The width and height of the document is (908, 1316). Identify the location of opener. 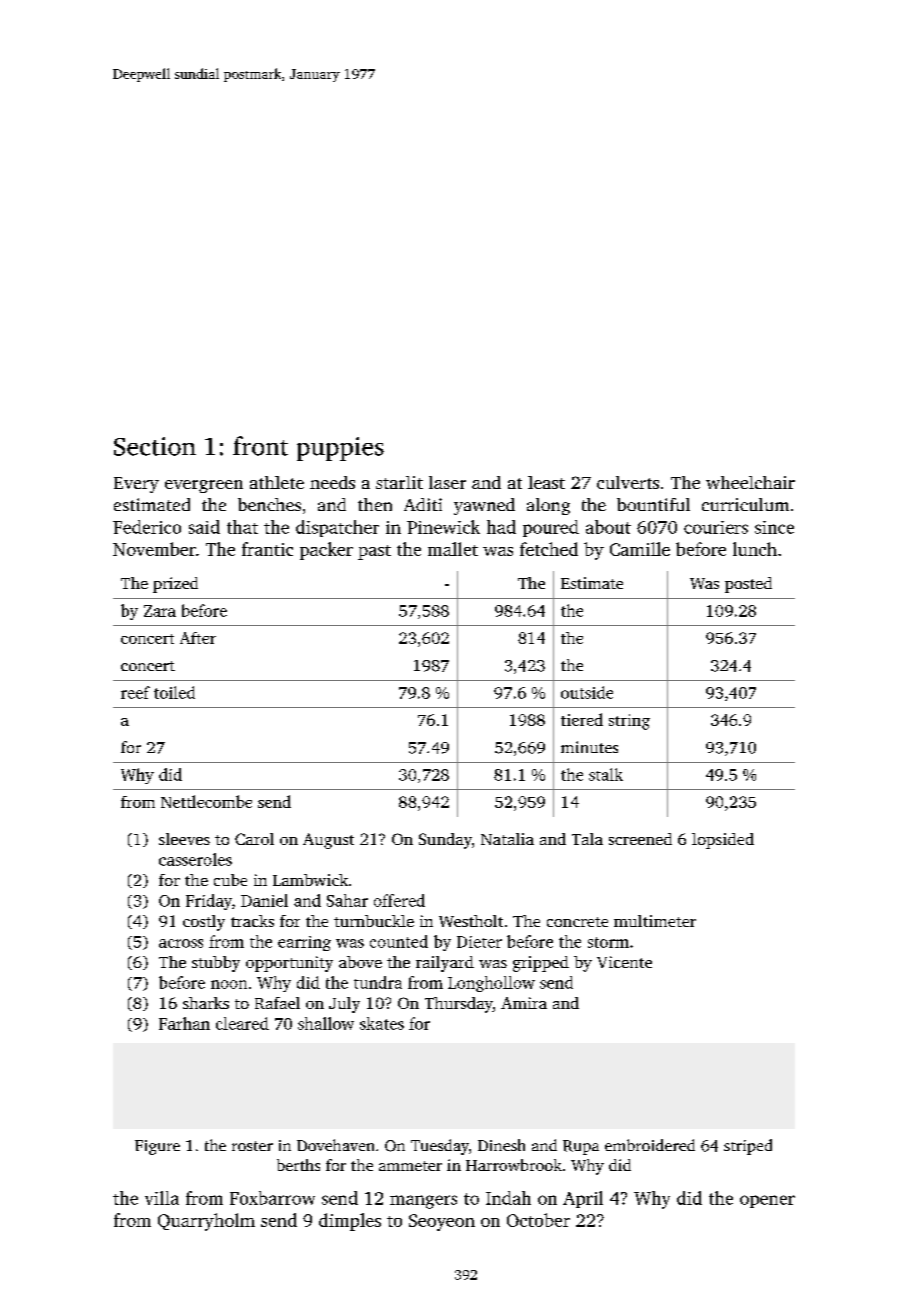
(767, 1201).
